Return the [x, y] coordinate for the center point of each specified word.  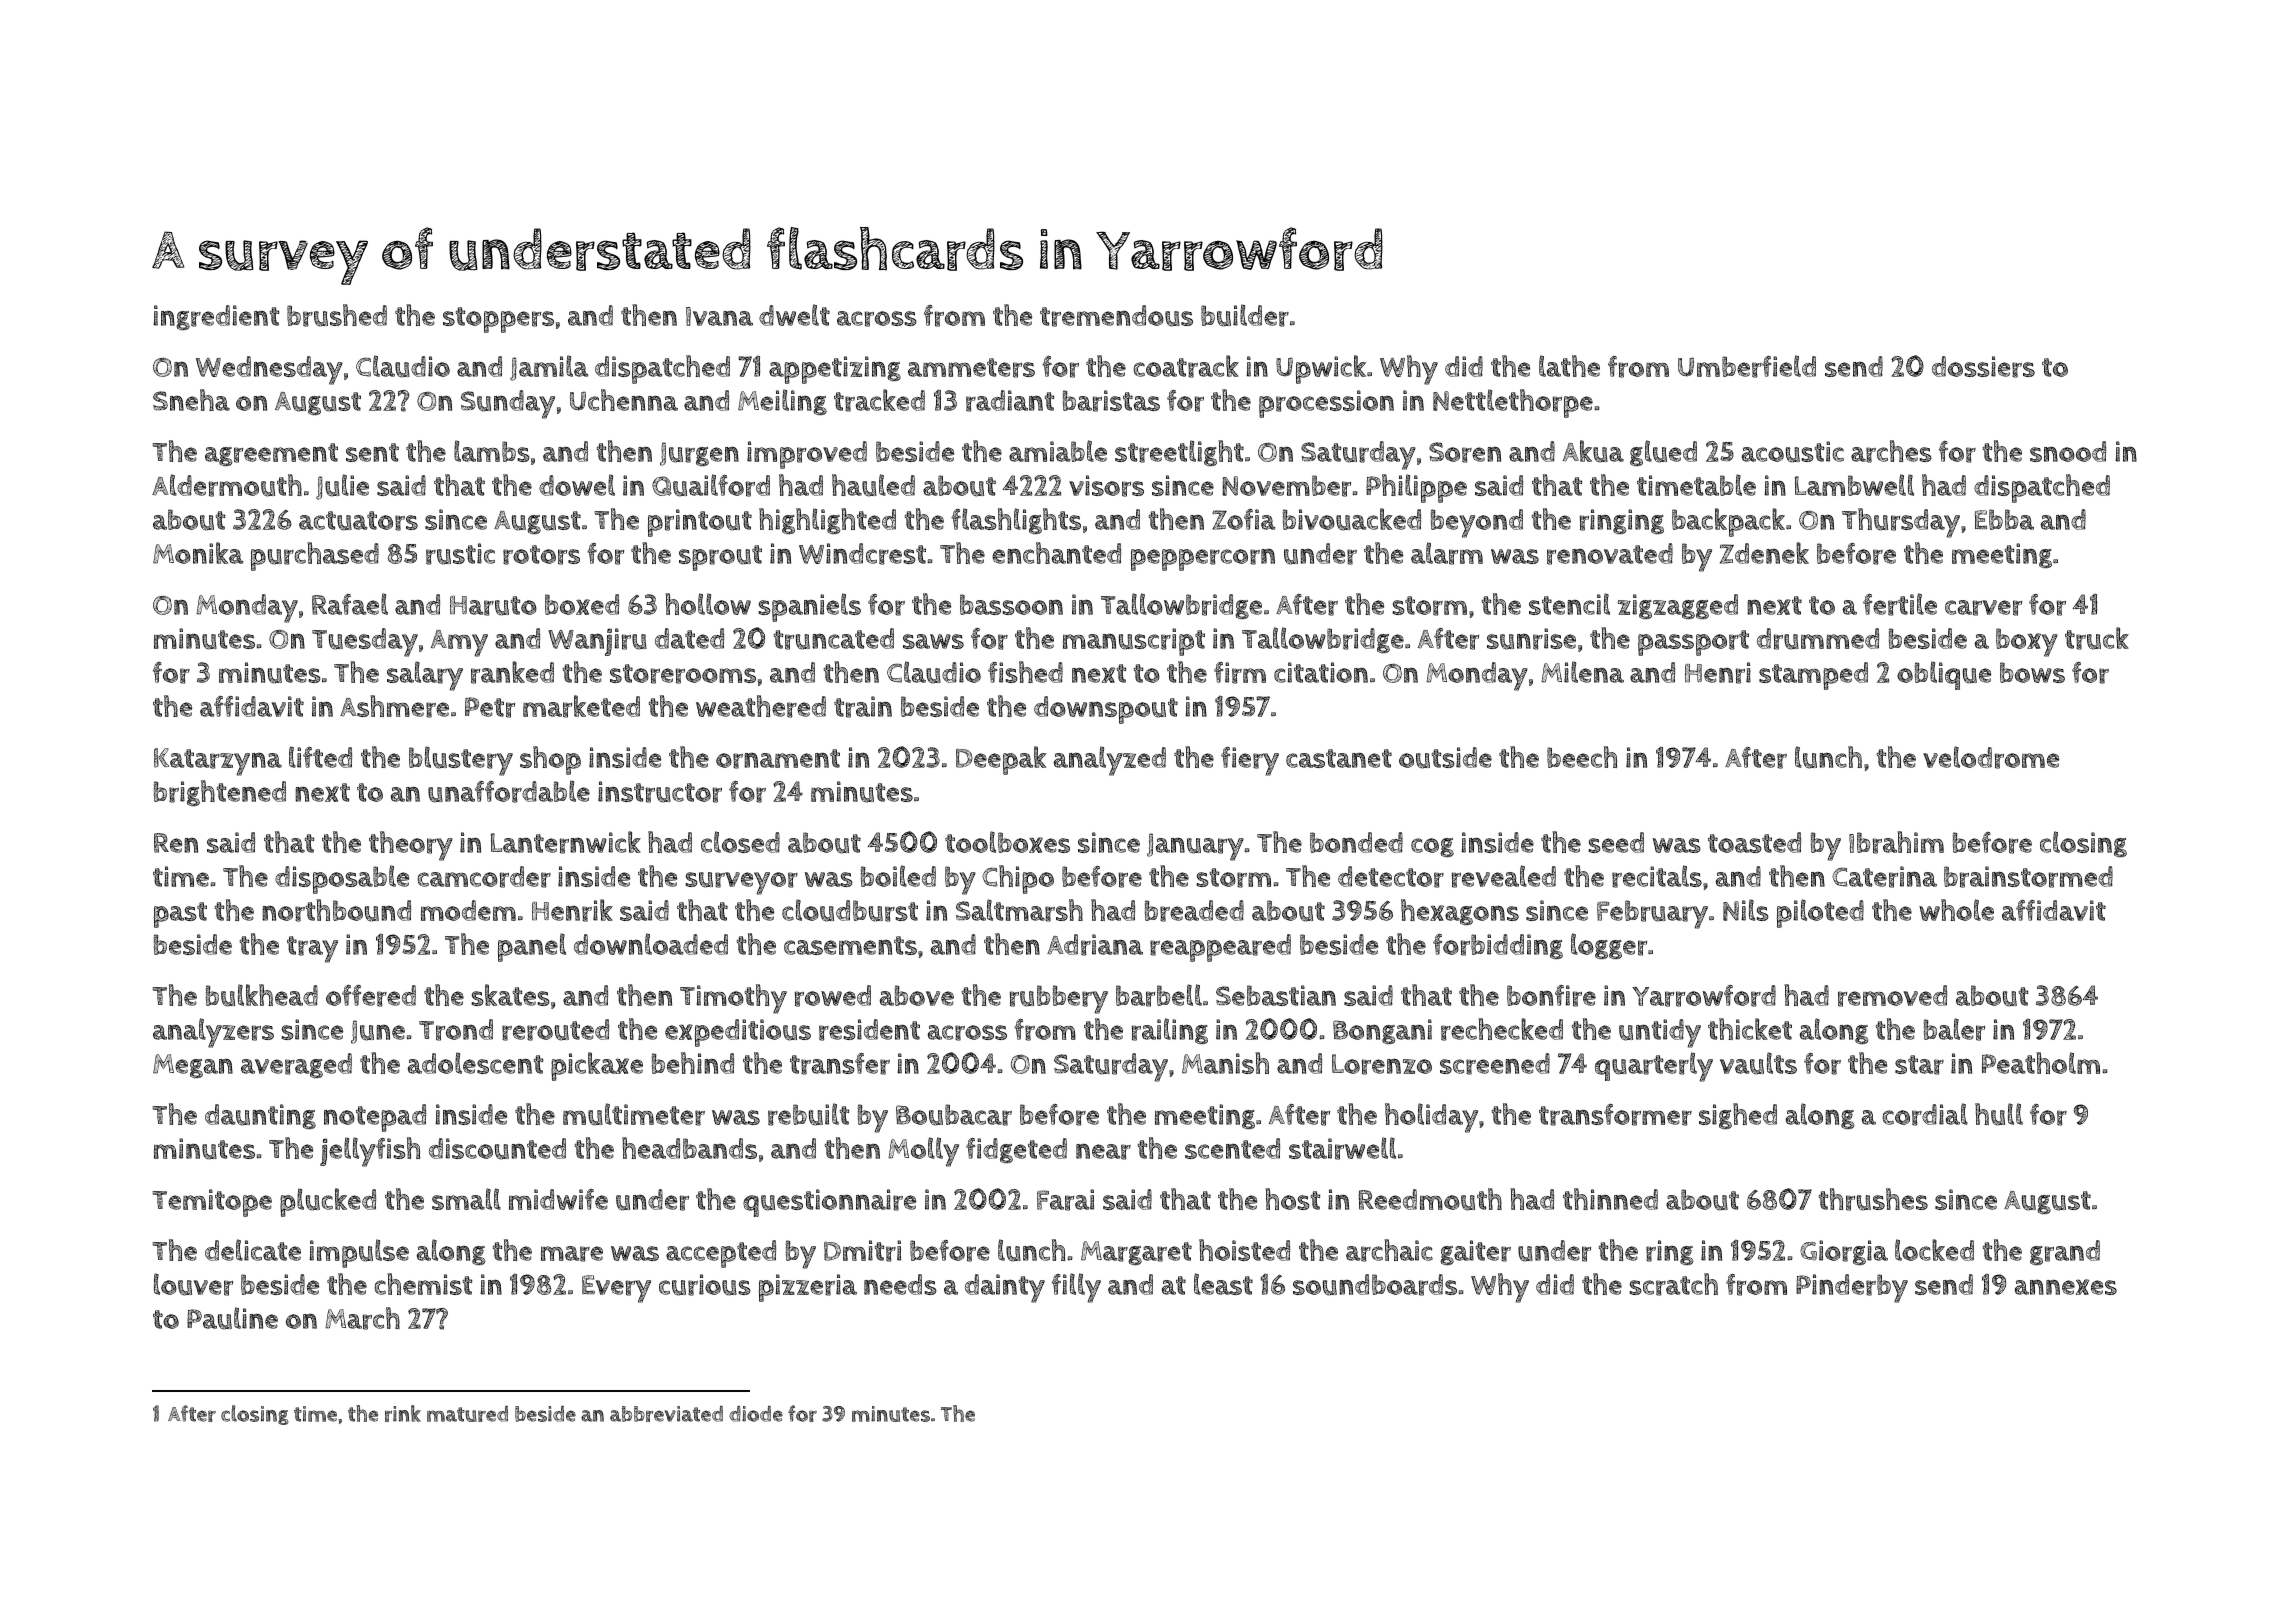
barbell [1159, 995]
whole [1956, 910]
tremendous [1116, 316]
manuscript [1134, 642]
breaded [1194, 911]
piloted [1820, 913]
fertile [1900, 604]
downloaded [651, 944]
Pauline [232, 1318]
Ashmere [394, 706]
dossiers [1983, 367]
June [378, 1032]
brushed [337, 315]
